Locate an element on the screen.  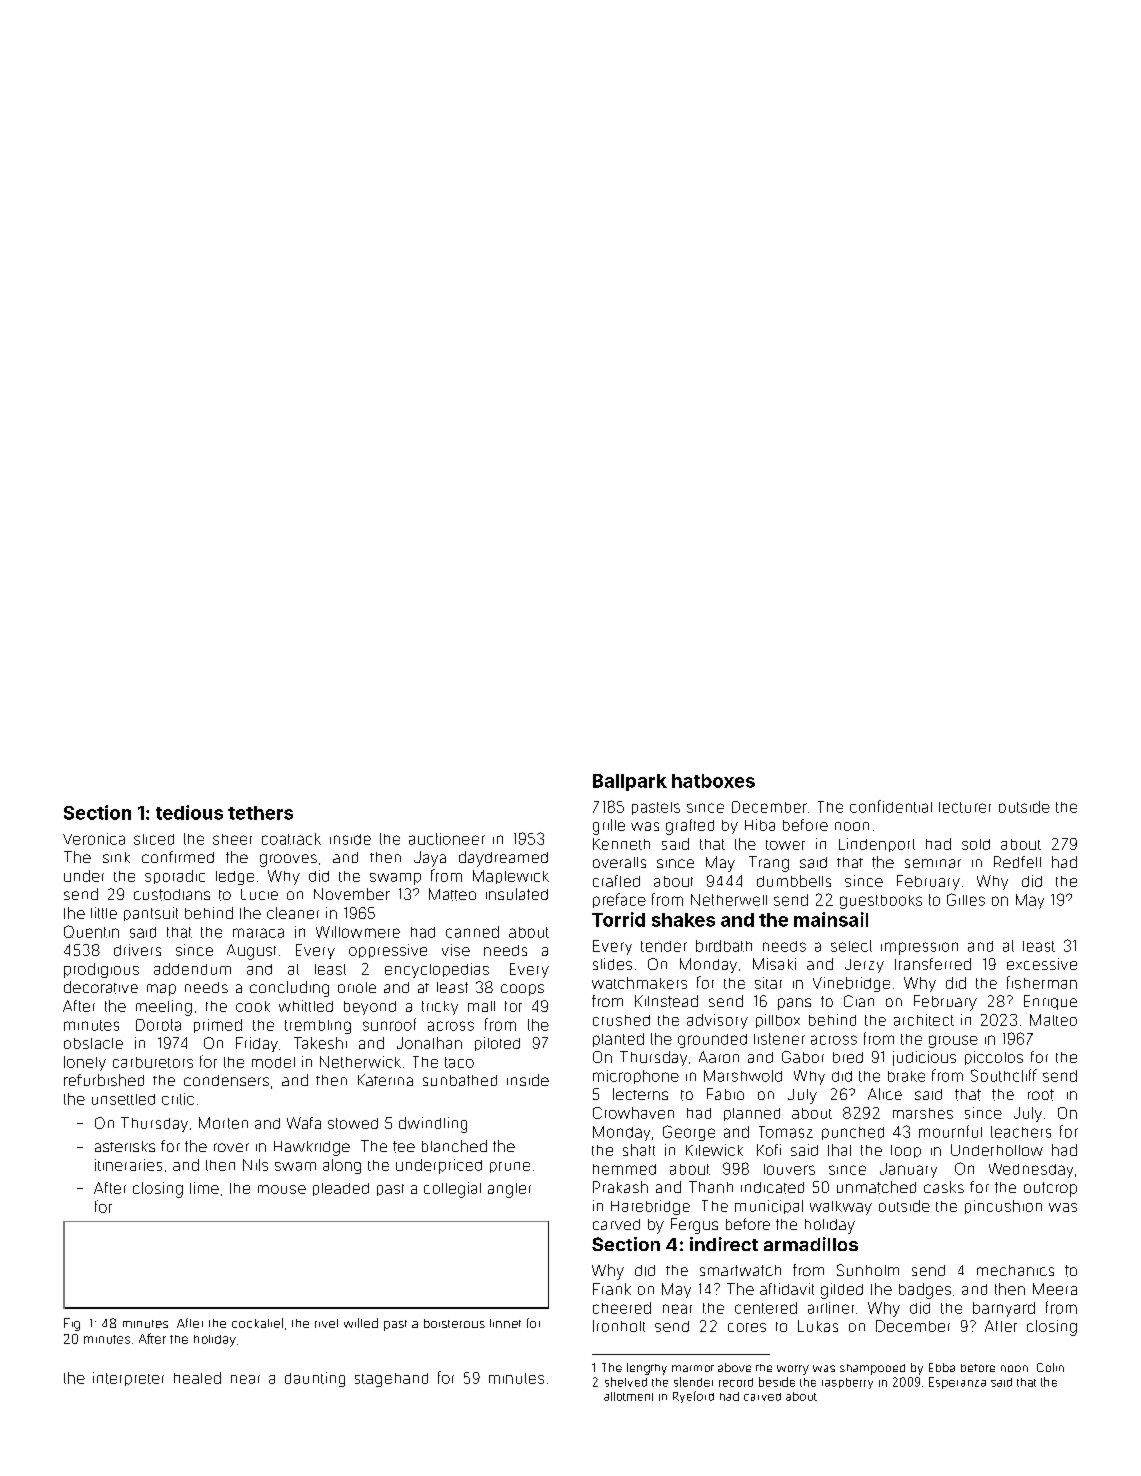
Ryeford is located at coordinates (693, 1397).
